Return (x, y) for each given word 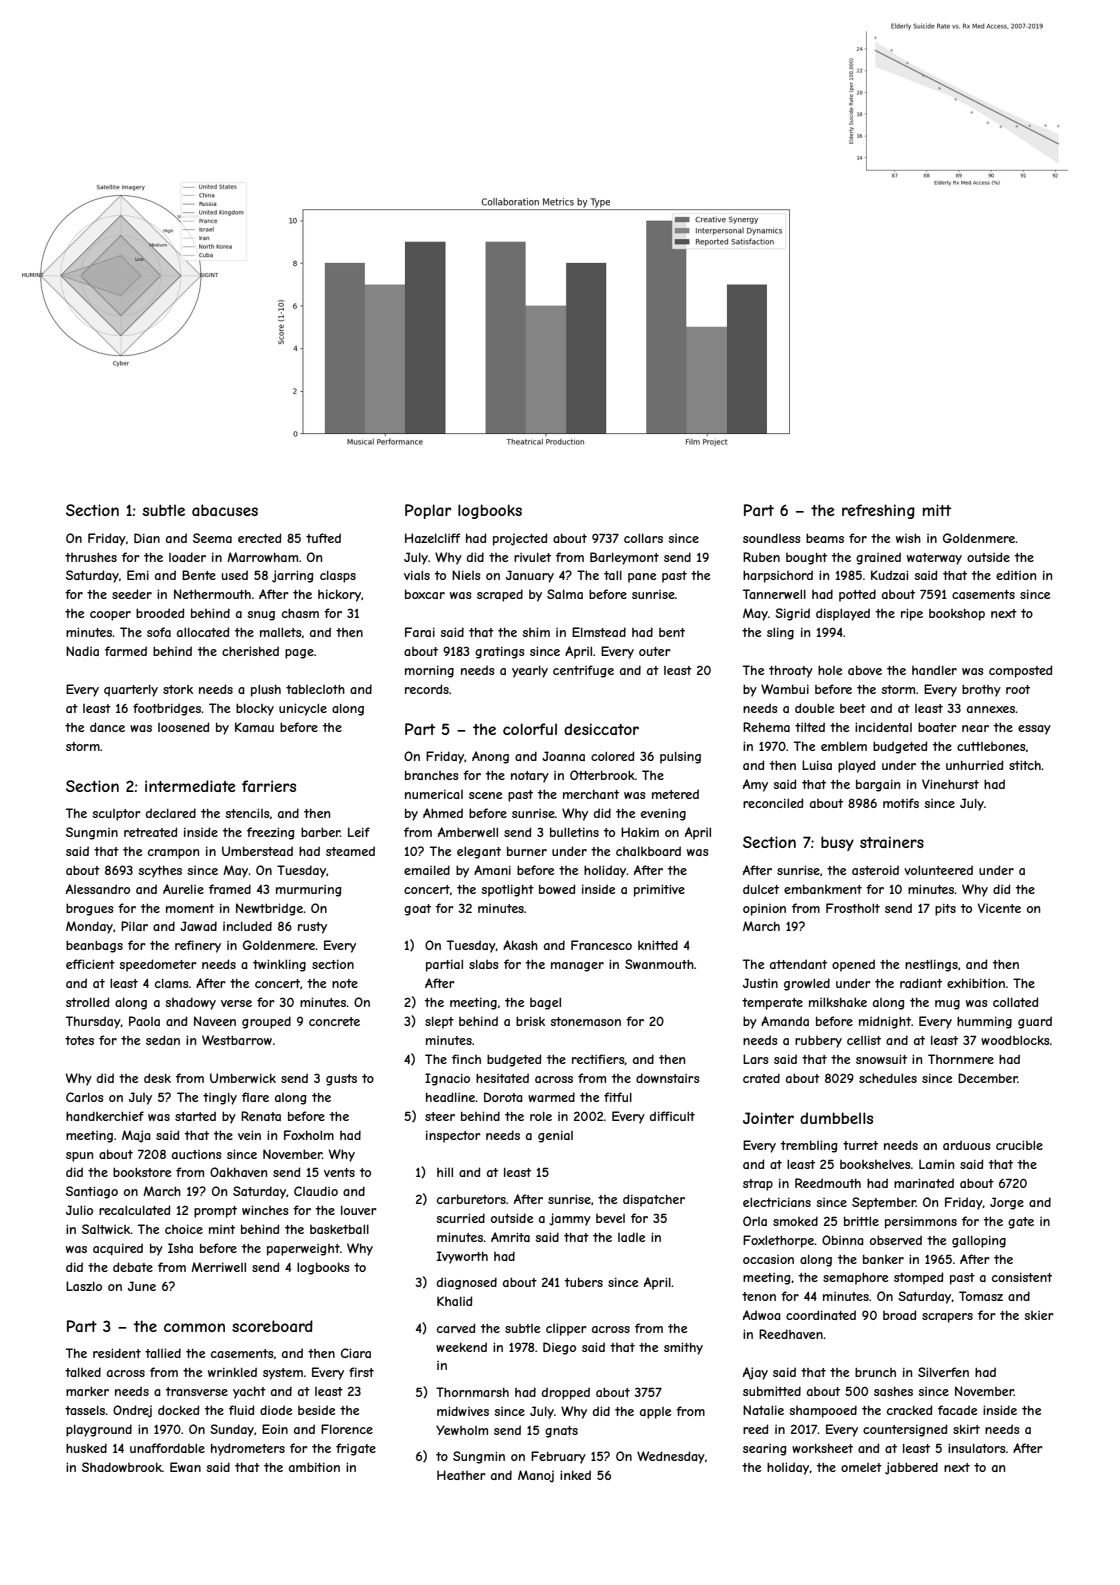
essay (1034, 730)
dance (107, 727)
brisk (530, 1021)
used (234, 575)
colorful (530, 729)
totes (79, 1040)
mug (947, 1005)
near (975, 728)
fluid (241, 1410)
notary (530, 777)
